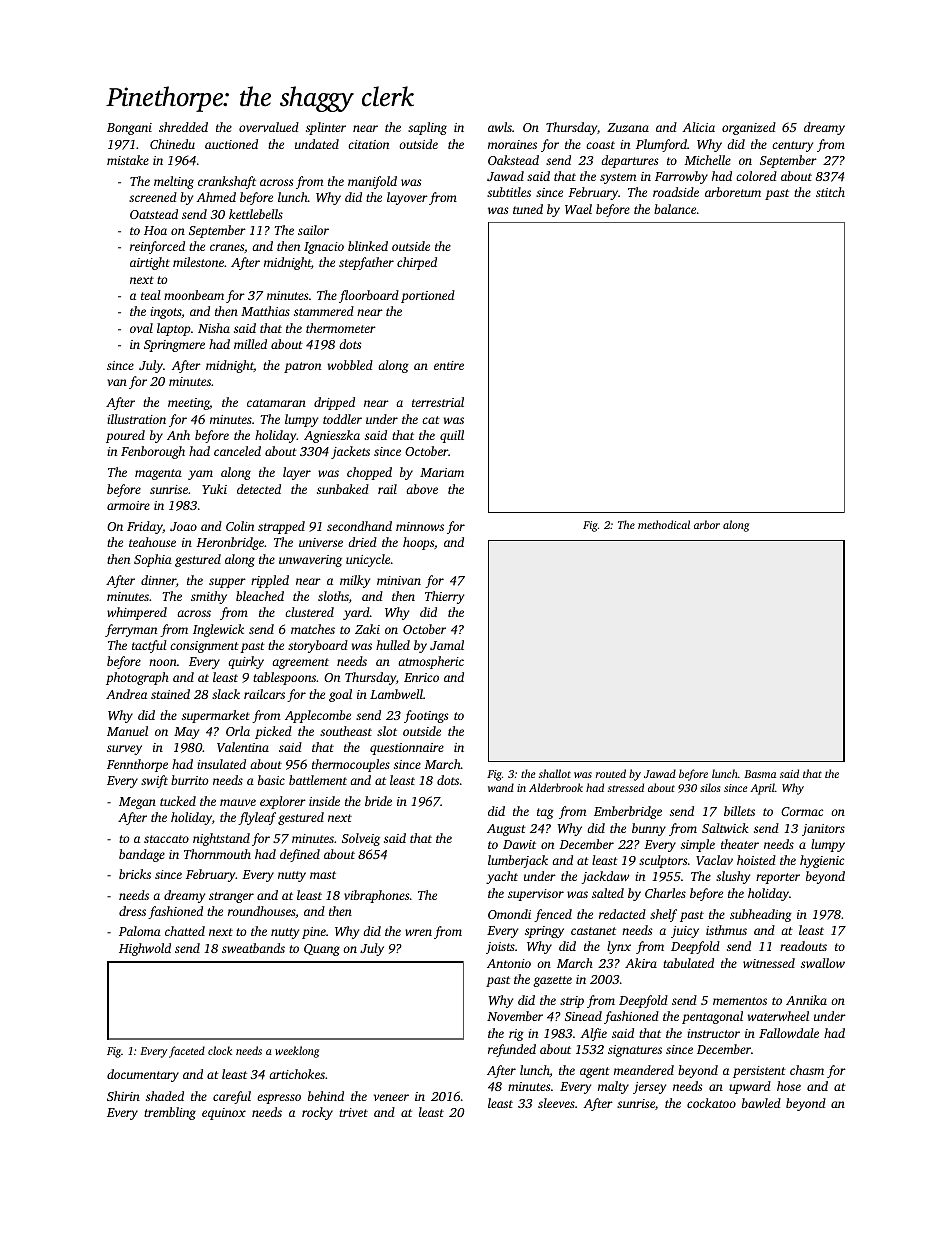 This screenshot has height=1233, width=952. What do you see at coordinates (150, 263) in the screenshot?
I see `airtight` at bounding box center [150, 263].
